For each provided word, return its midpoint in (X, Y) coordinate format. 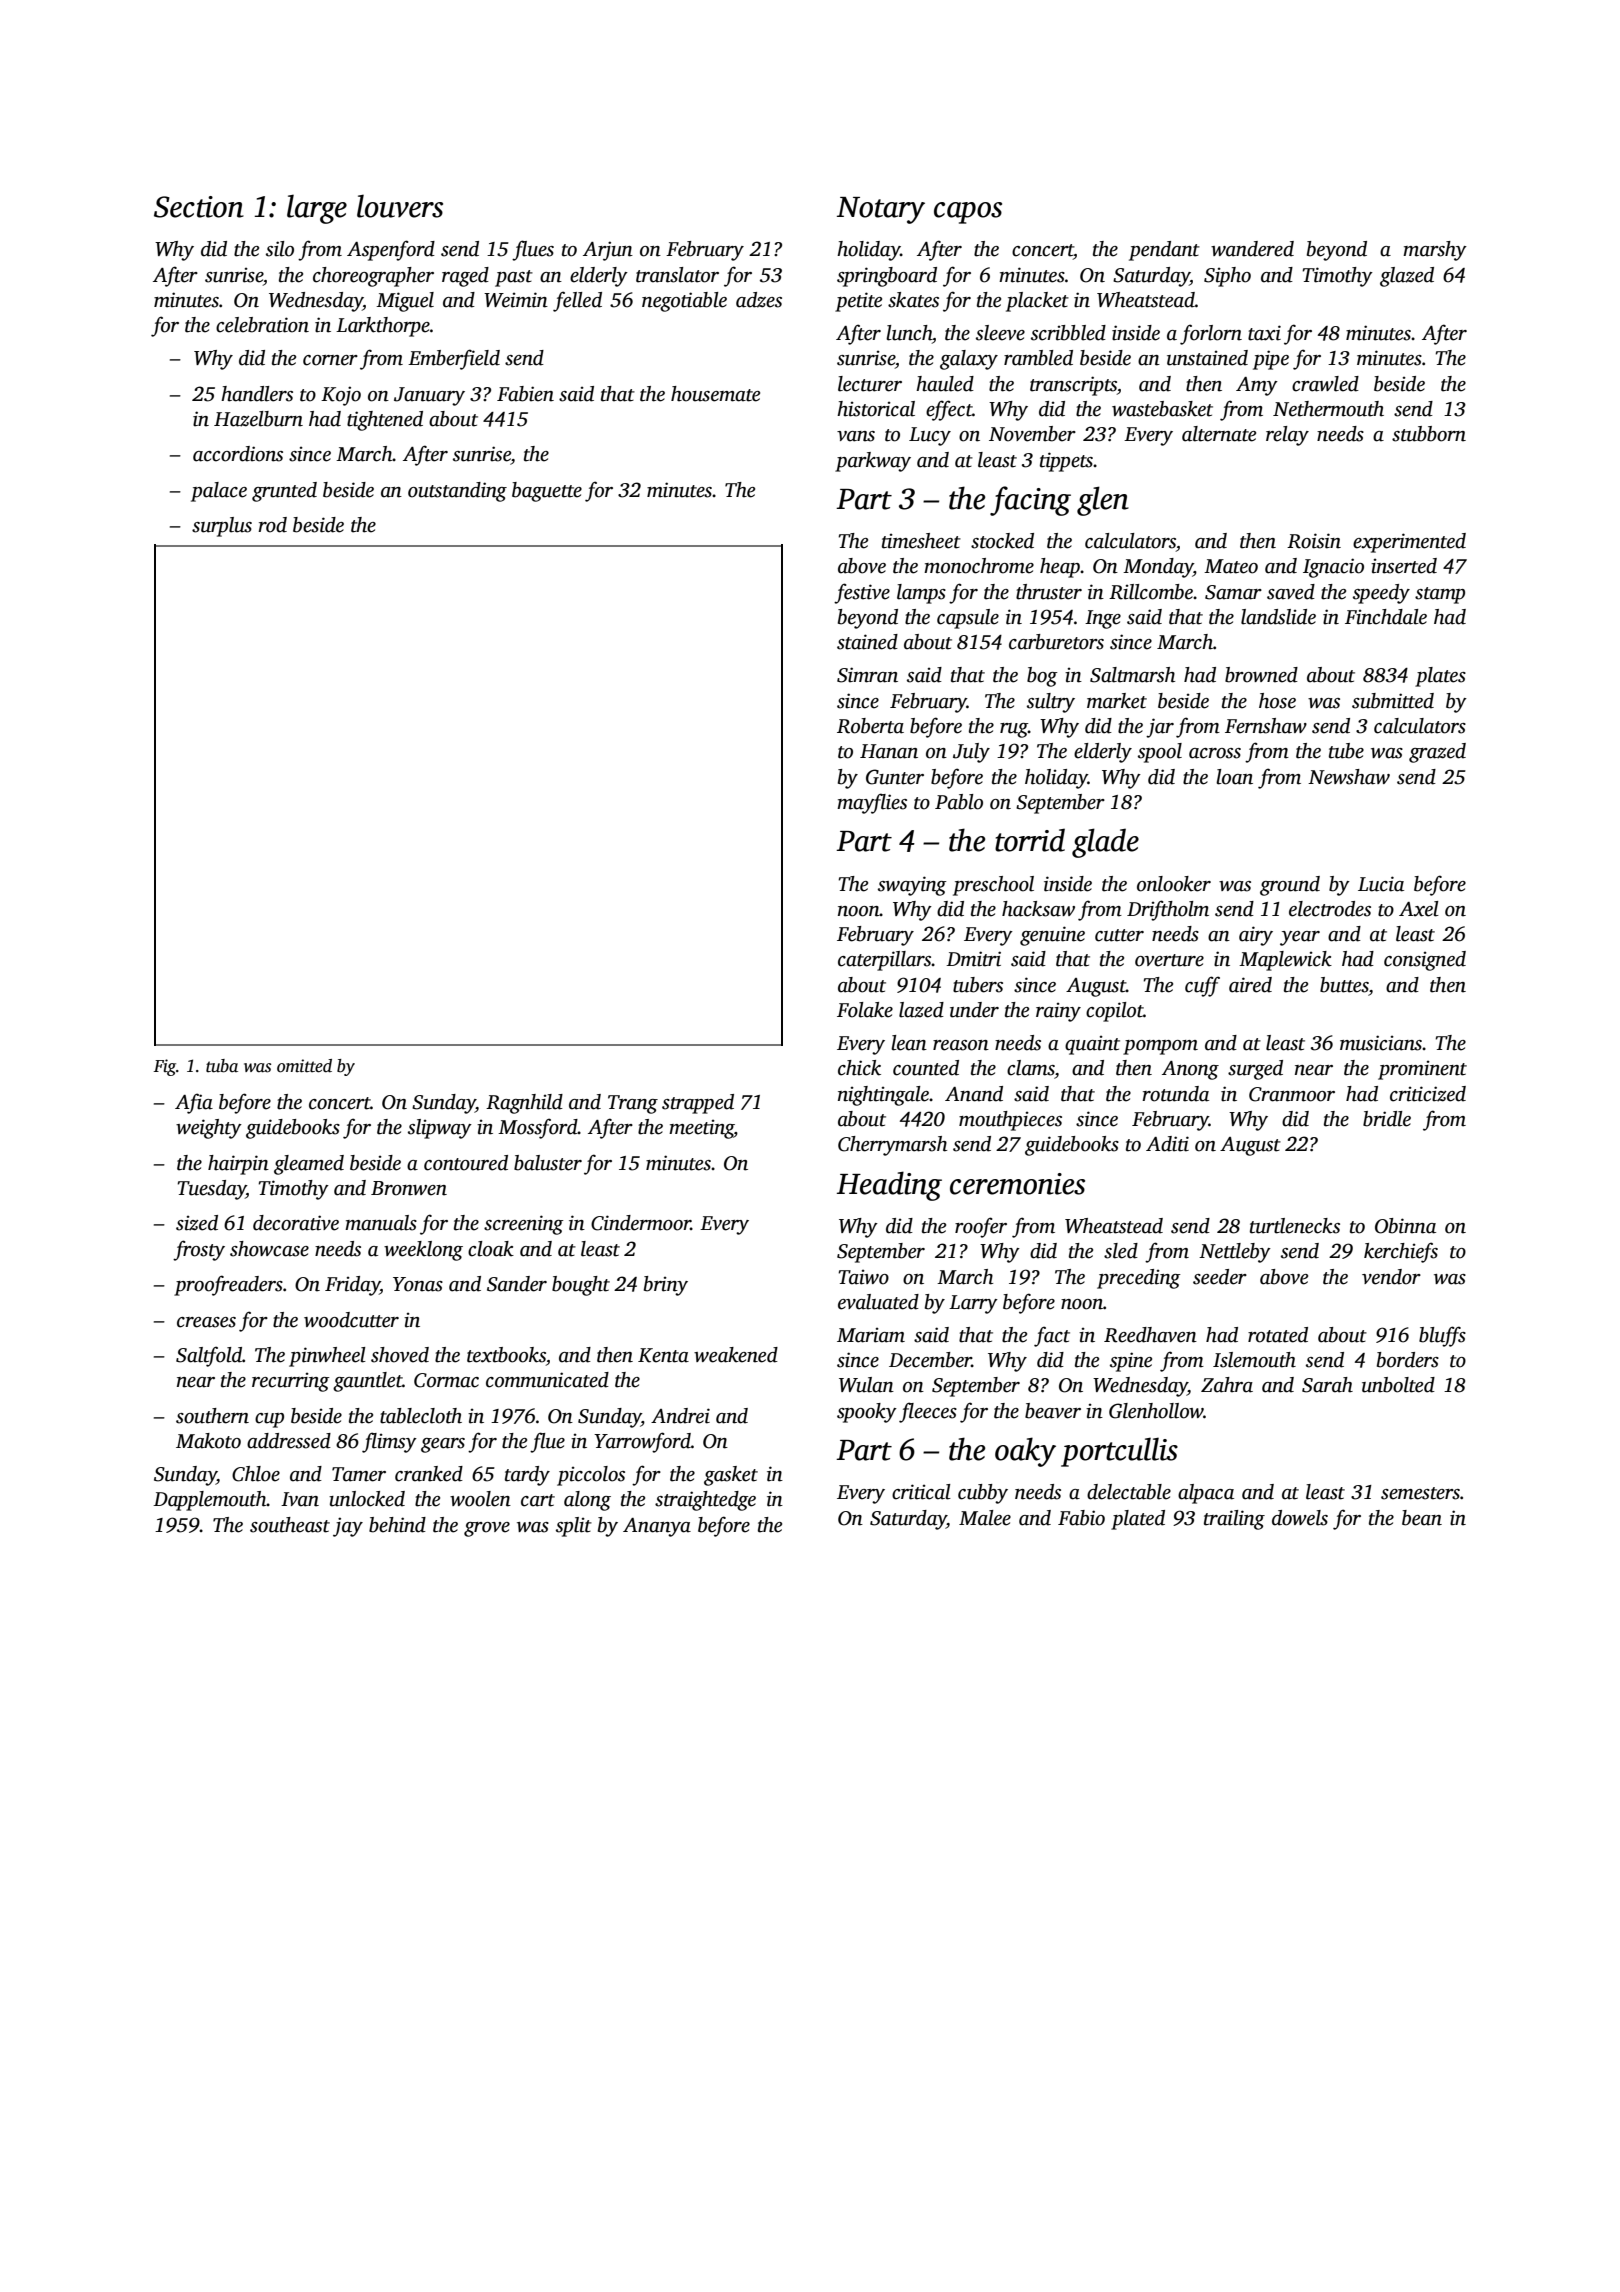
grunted (284, 492)
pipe (1271, 360)
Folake (865, 1010)
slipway (440, 1129)
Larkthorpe (383, 327)
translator (677, 275)
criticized (1428, 1094)
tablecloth (421, 1416)
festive (862, 593)
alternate (1219, 434)
